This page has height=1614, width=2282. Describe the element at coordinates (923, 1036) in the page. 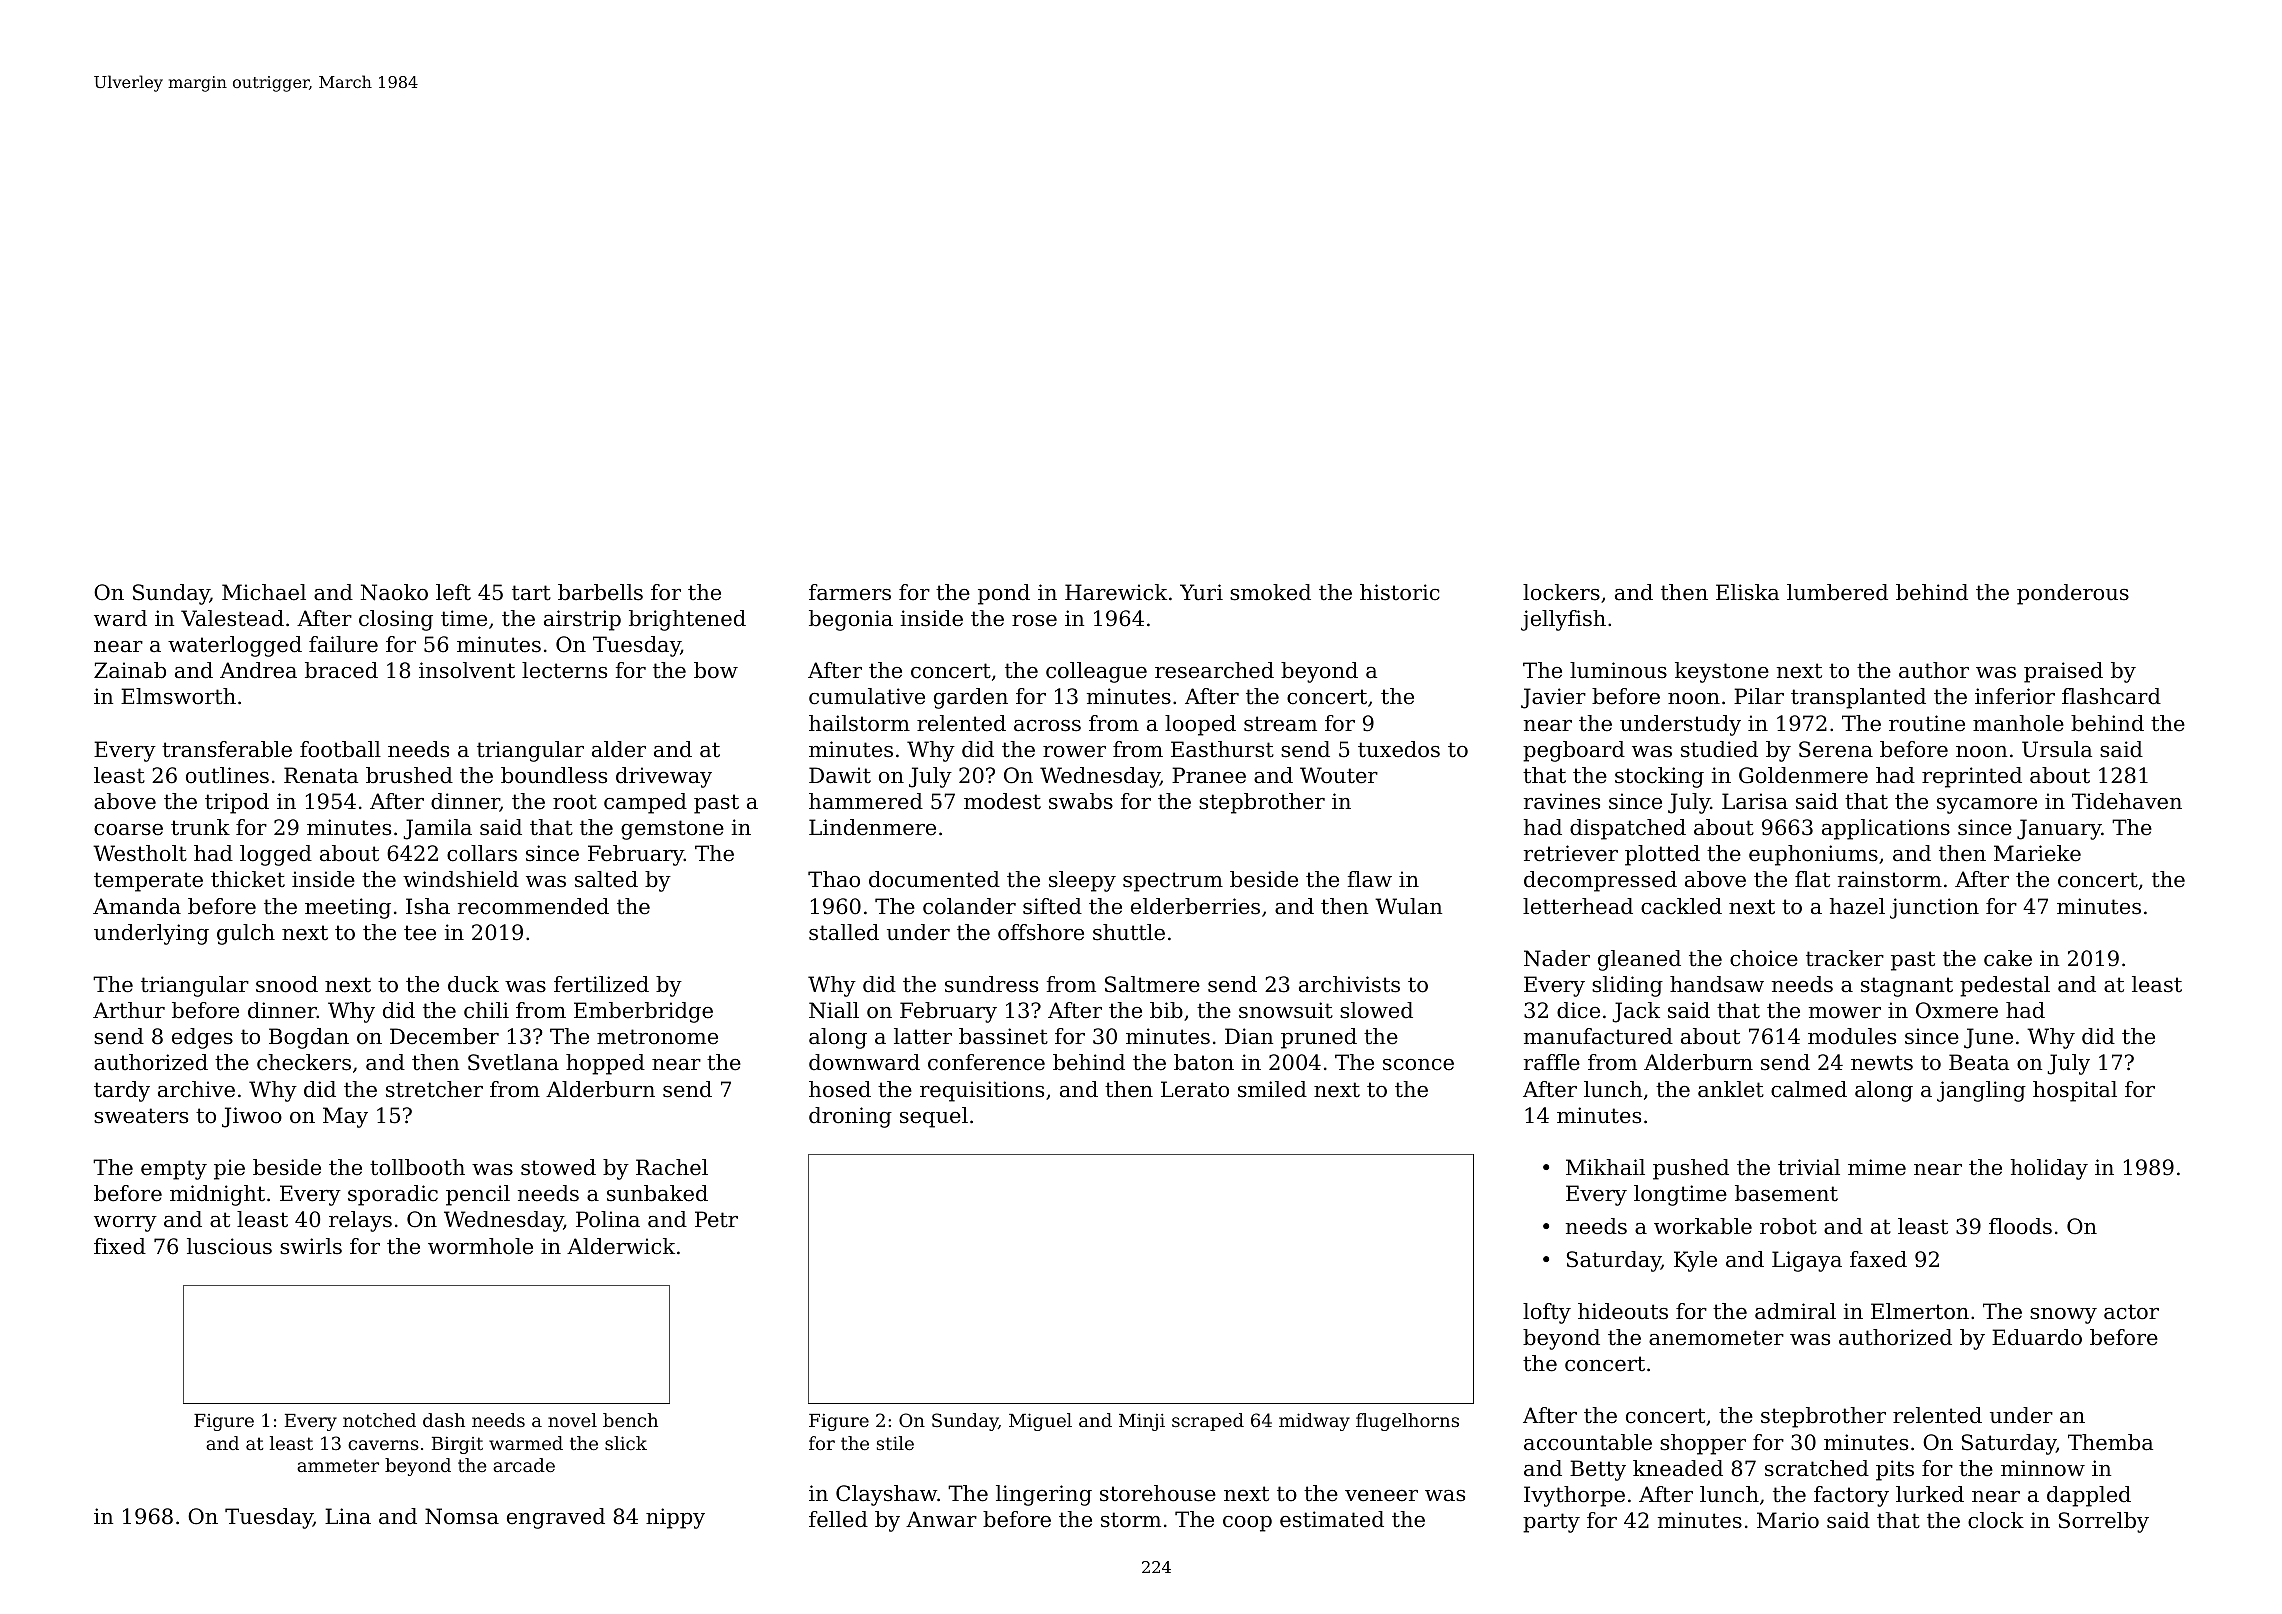

I see `latter` at that location.
